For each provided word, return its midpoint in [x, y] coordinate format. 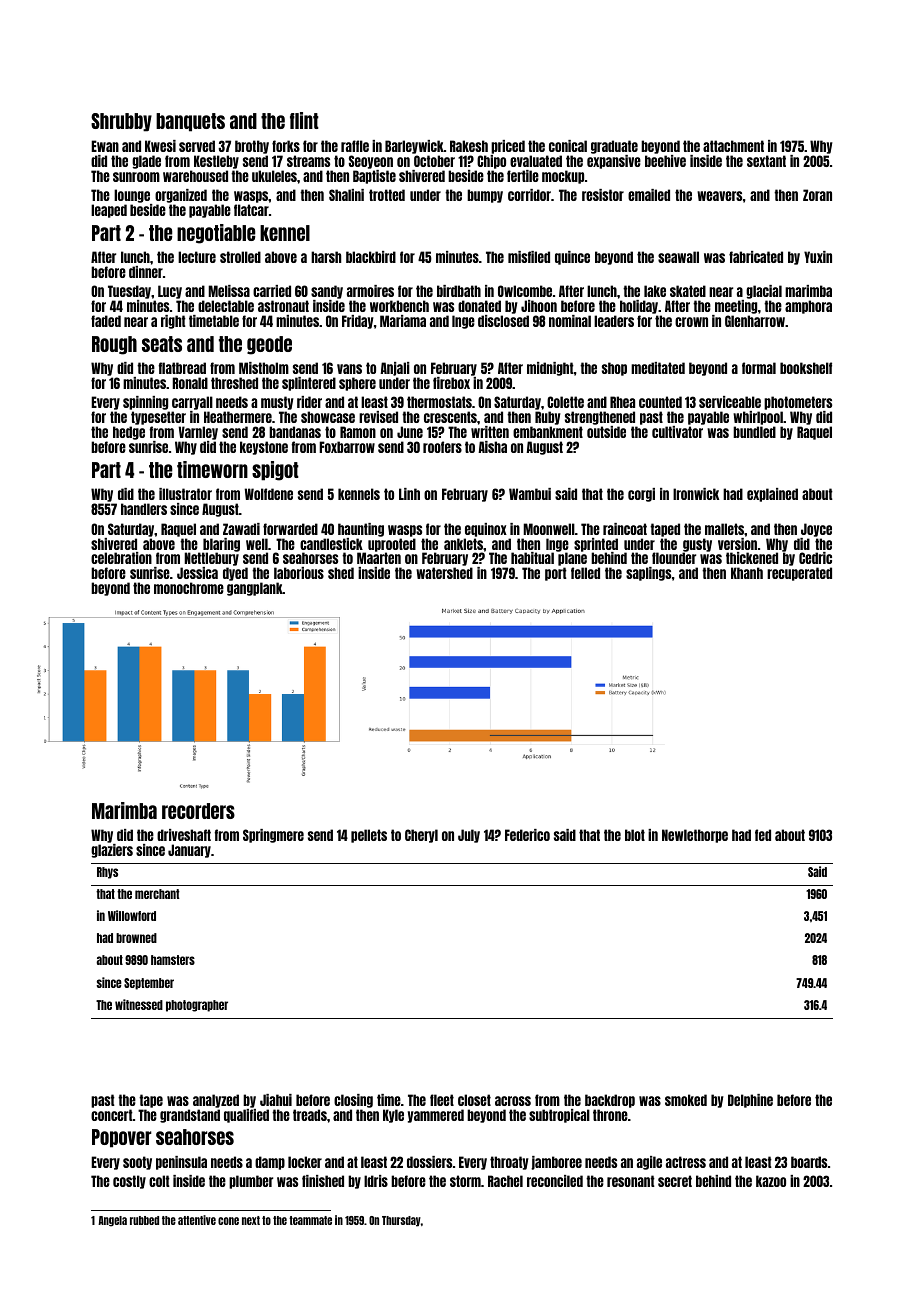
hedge [129, 433]
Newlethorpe [695, 836]
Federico [527, 835]
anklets [463, 544]
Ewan [105, 146]
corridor [529, 195]
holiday [639, 307]
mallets [724, 529]
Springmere [273, 836]
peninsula [181, 1163]
